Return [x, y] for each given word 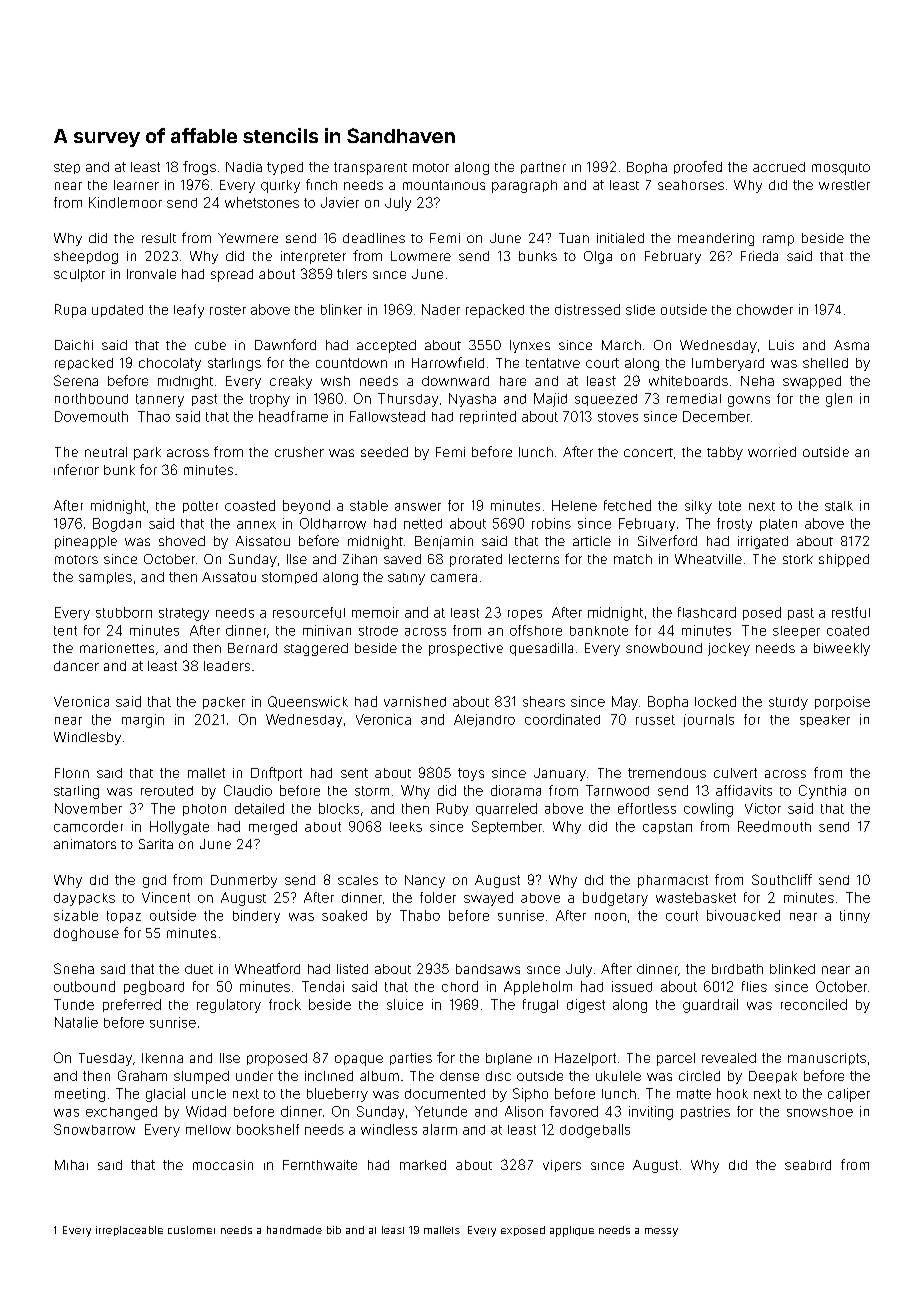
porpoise [842, 703]
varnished [415, 701]
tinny [855, 916]
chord [460, 986]
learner [136, 185]
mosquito [841, 169]
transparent [370, 168]
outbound [84, 986]
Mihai [71, 1165]
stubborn [124, 612]
